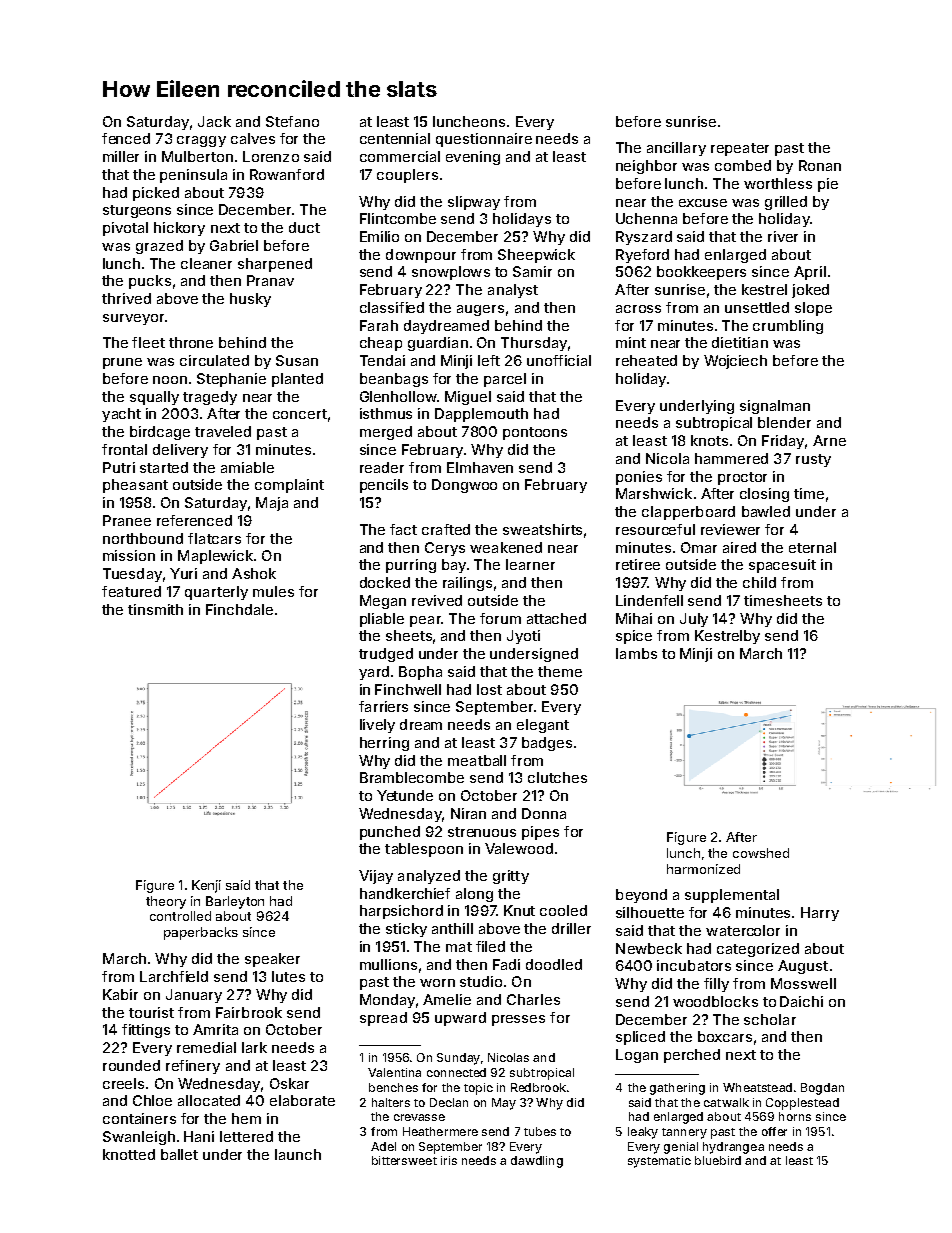 The width and height of the screenshot is (952, 1233). Describe the element at coordinates (394, 380) in the screenshot. I see `beanbags` at that location.
